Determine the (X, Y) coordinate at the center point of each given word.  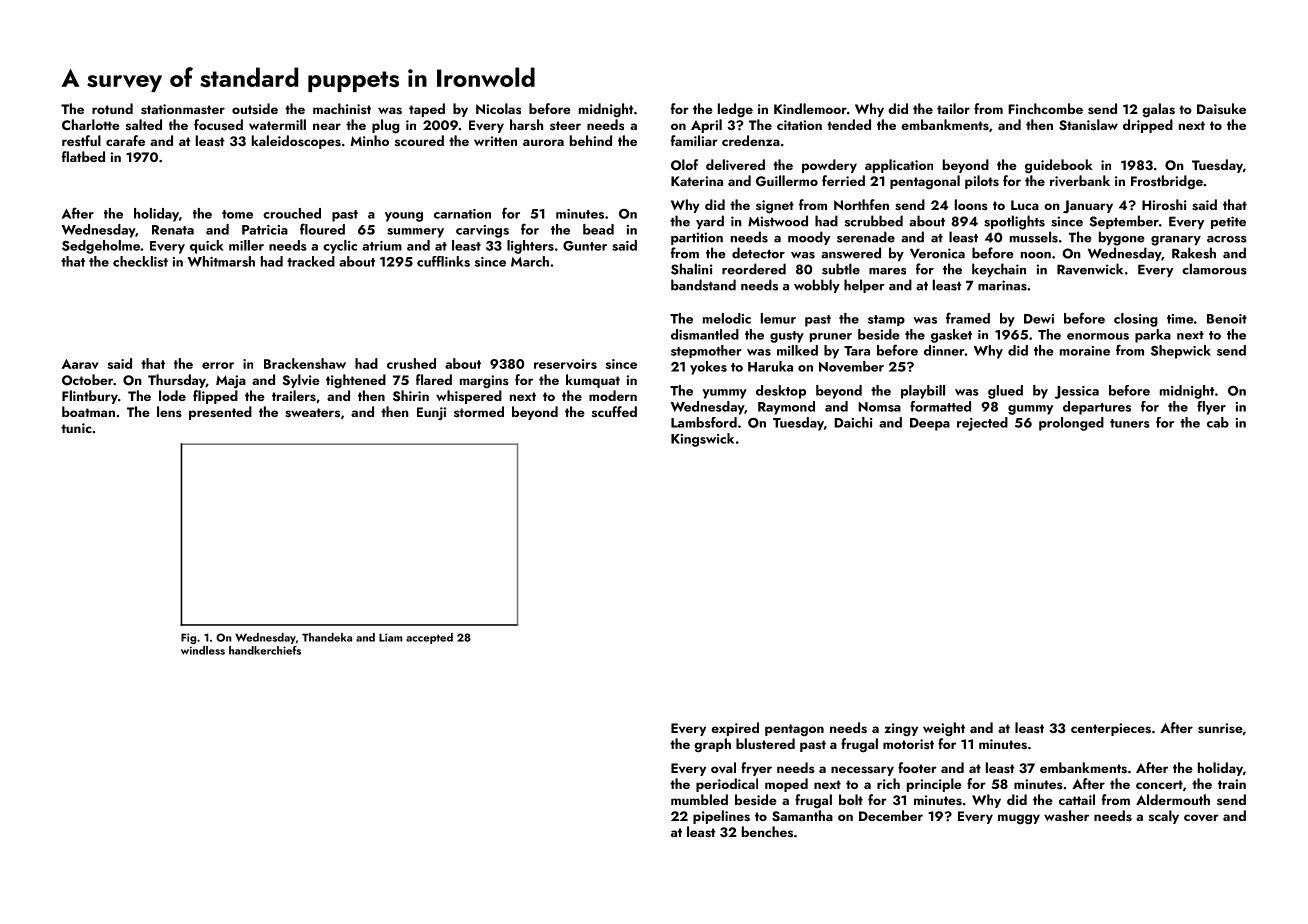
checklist (140, 261)
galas (1158, 110)
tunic (76, 428)
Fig (188, 638)
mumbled (699, 799)
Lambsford (704, 422)
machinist (342, 108)
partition (697, 238)
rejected (982, 424)
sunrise (1220, 728)
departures (1097, 408)
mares (887, 271)
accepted (429, 638)
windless (203, 650)
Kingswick (702, 440)
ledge (735, 110)
